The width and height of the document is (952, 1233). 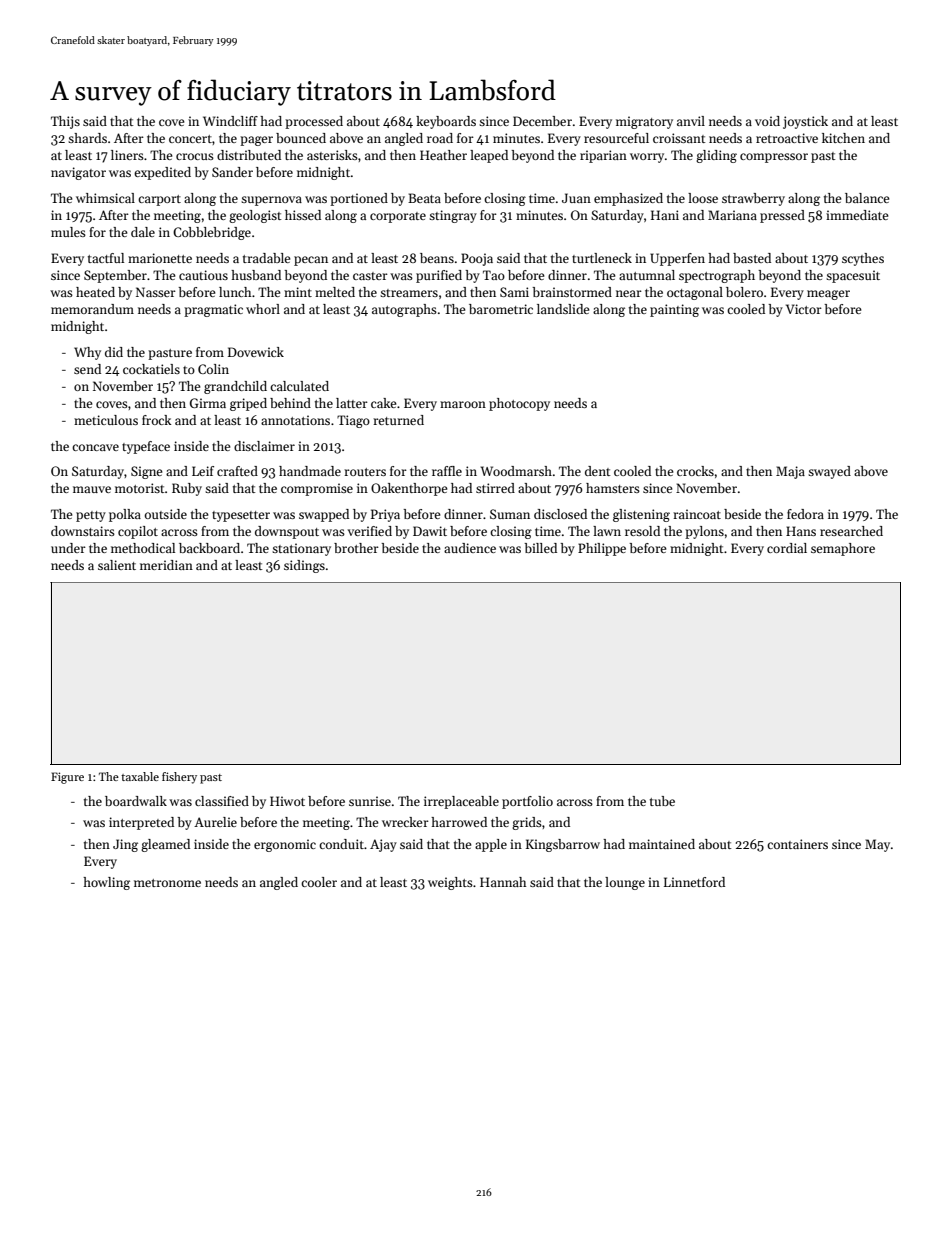 What do you see at coordinates (370, 801) in the document?
I see `sunrise` at bounding box center [370, 801].
